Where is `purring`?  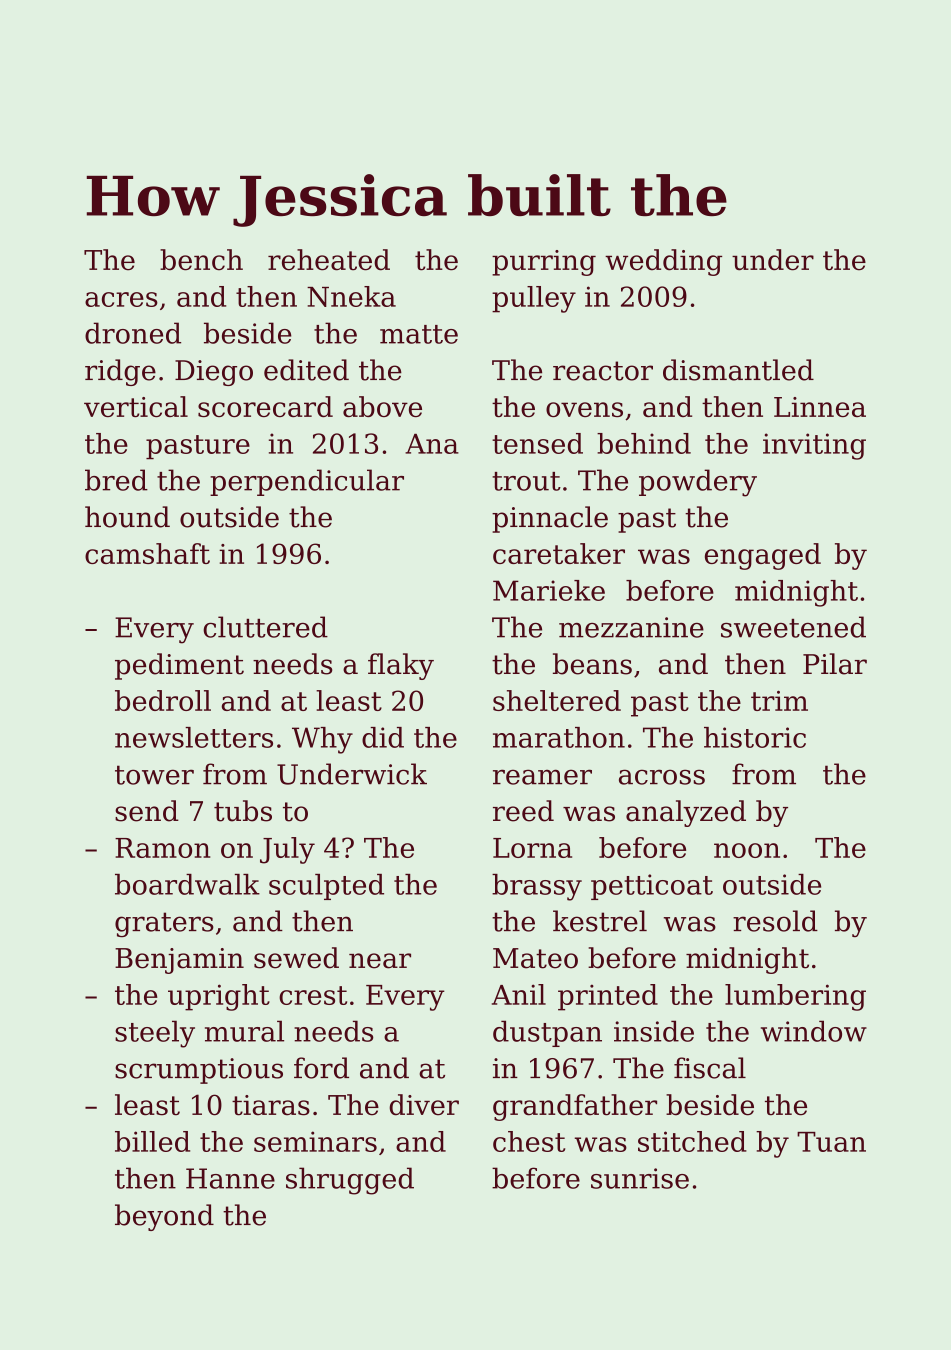
purring is located at coordinates (544, 263).
